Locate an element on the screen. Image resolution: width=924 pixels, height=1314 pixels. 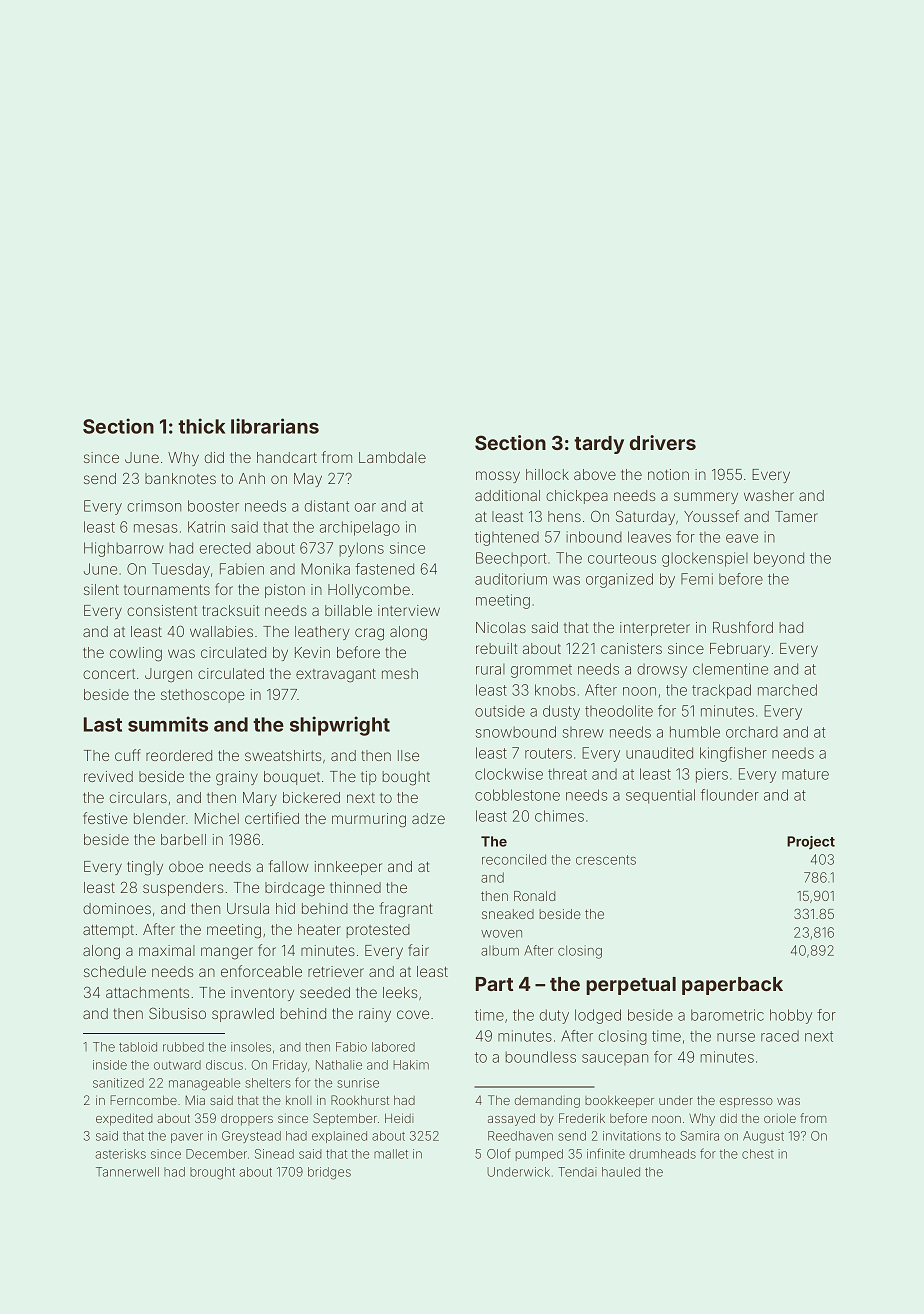
Last is located at coordinates (103, 724).
